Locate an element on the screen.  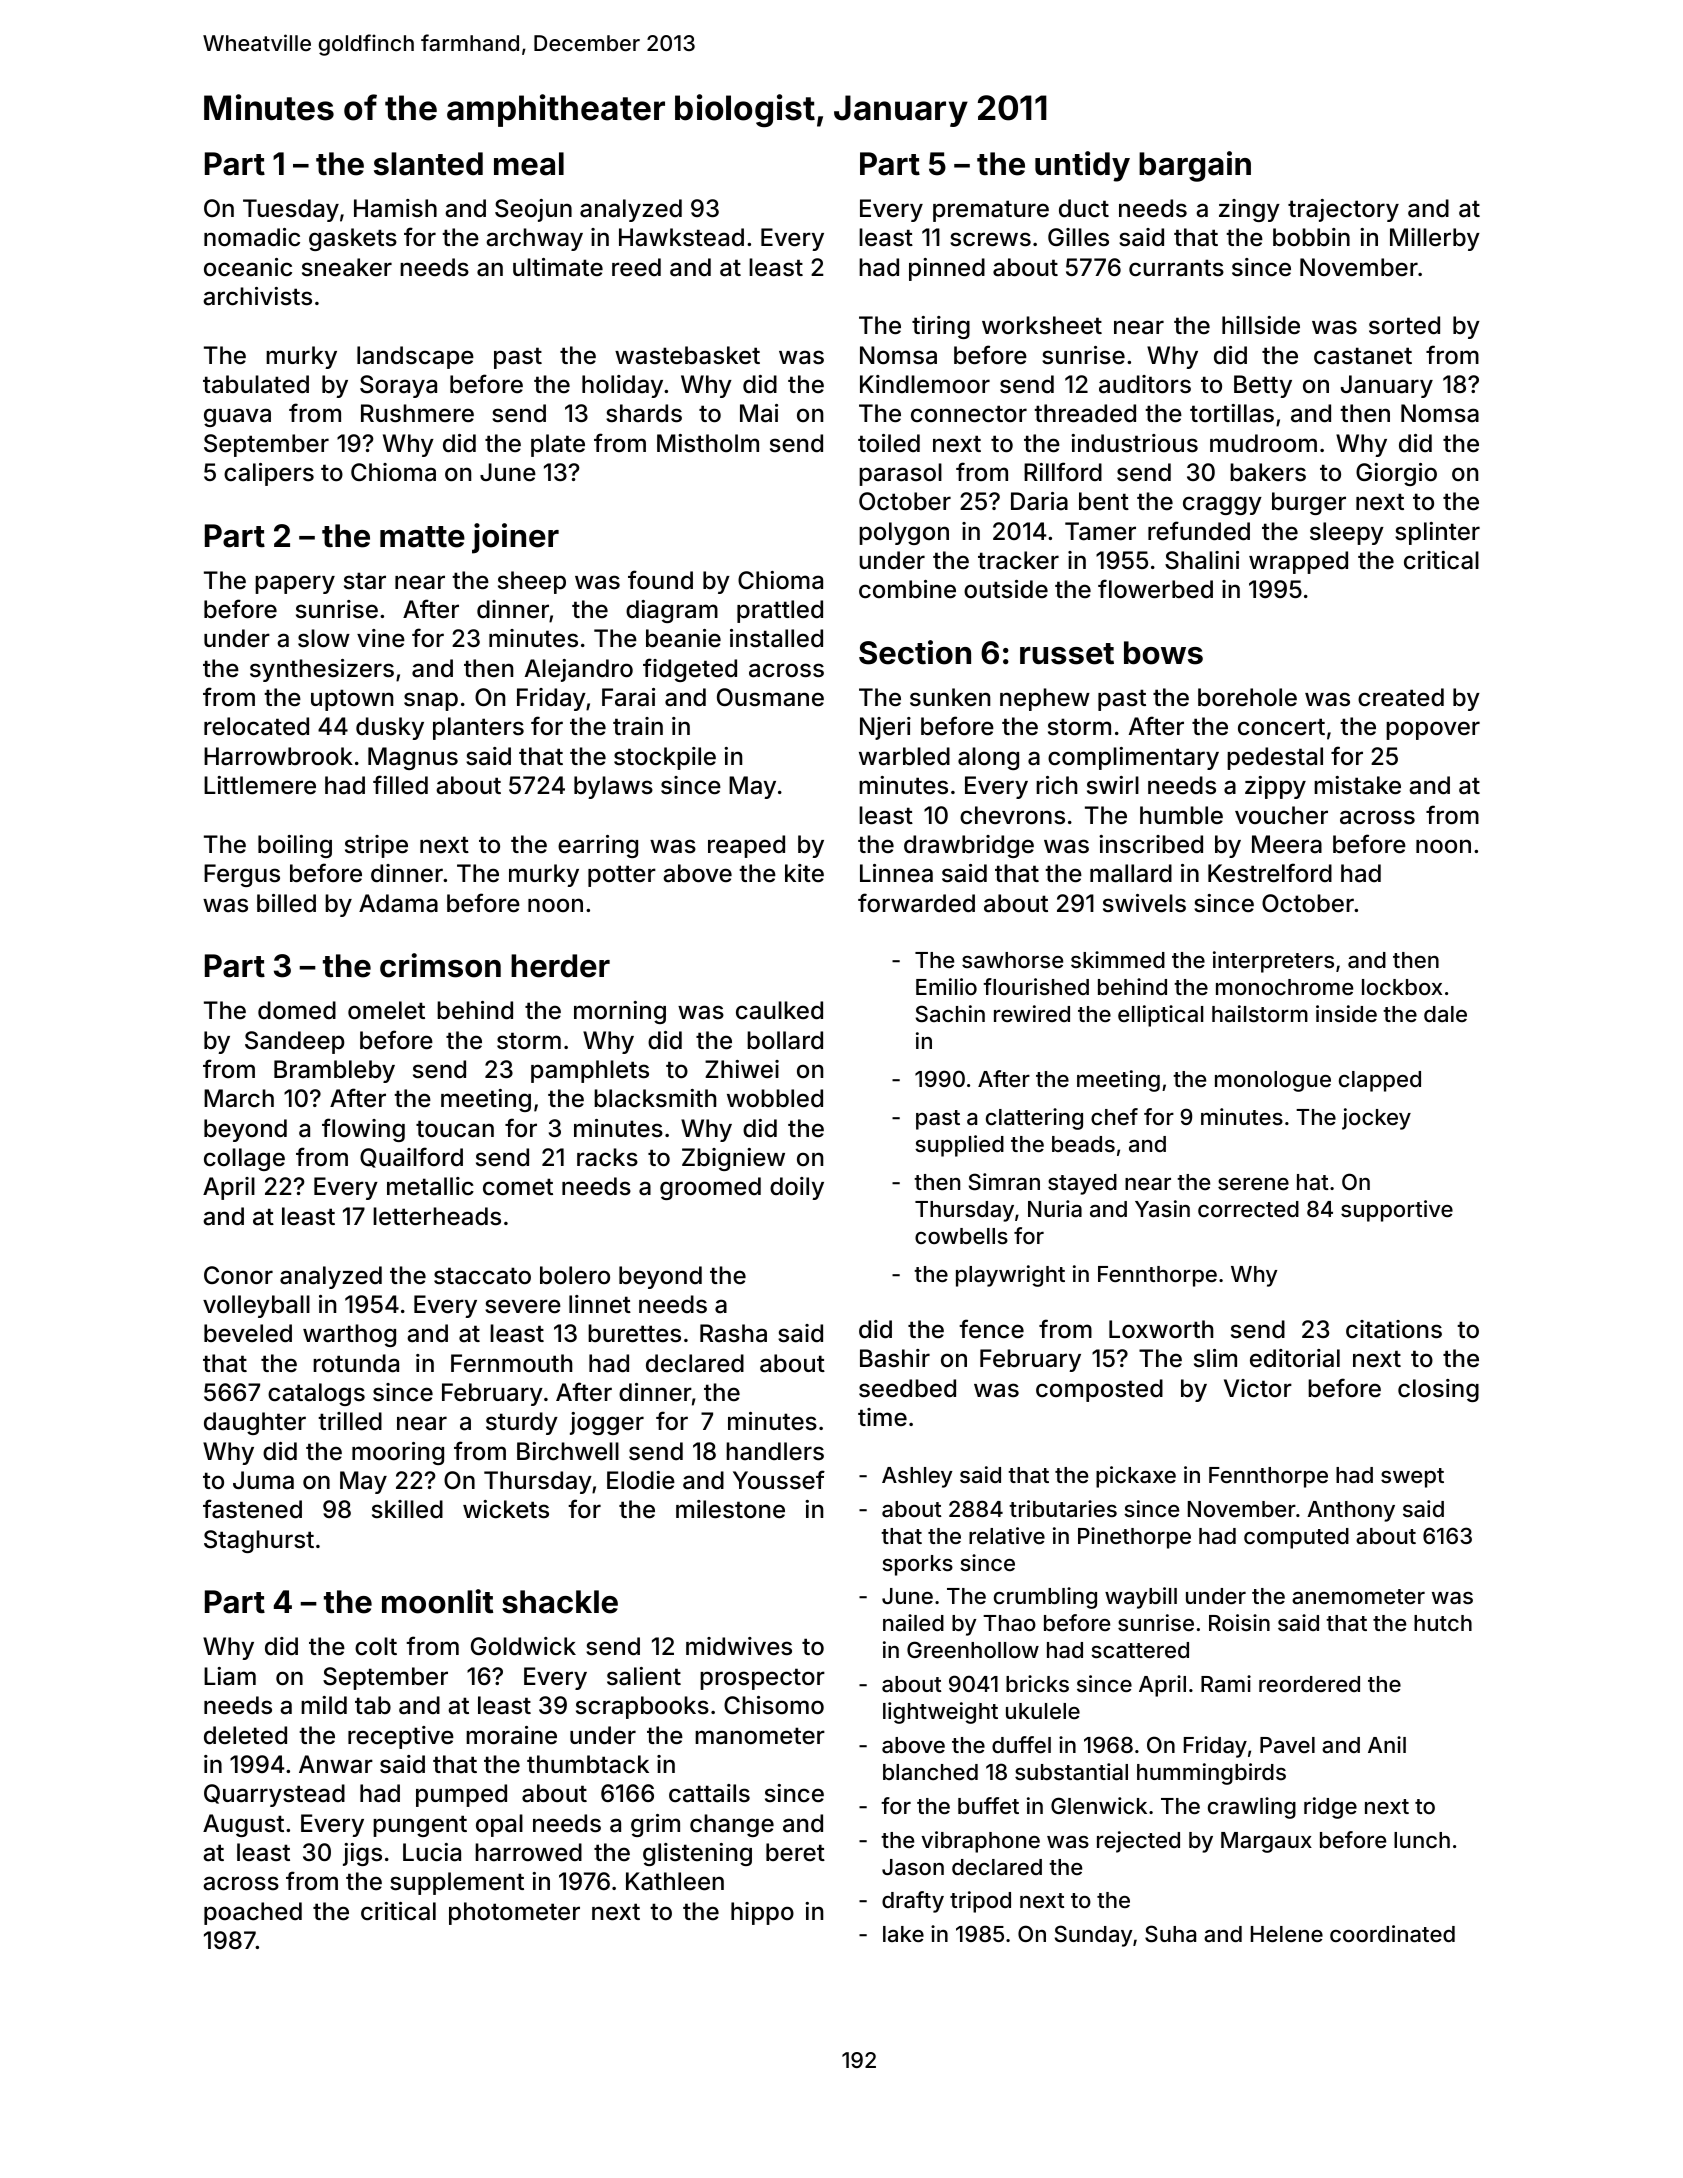
pinned is located at coordinates (947, 269).
